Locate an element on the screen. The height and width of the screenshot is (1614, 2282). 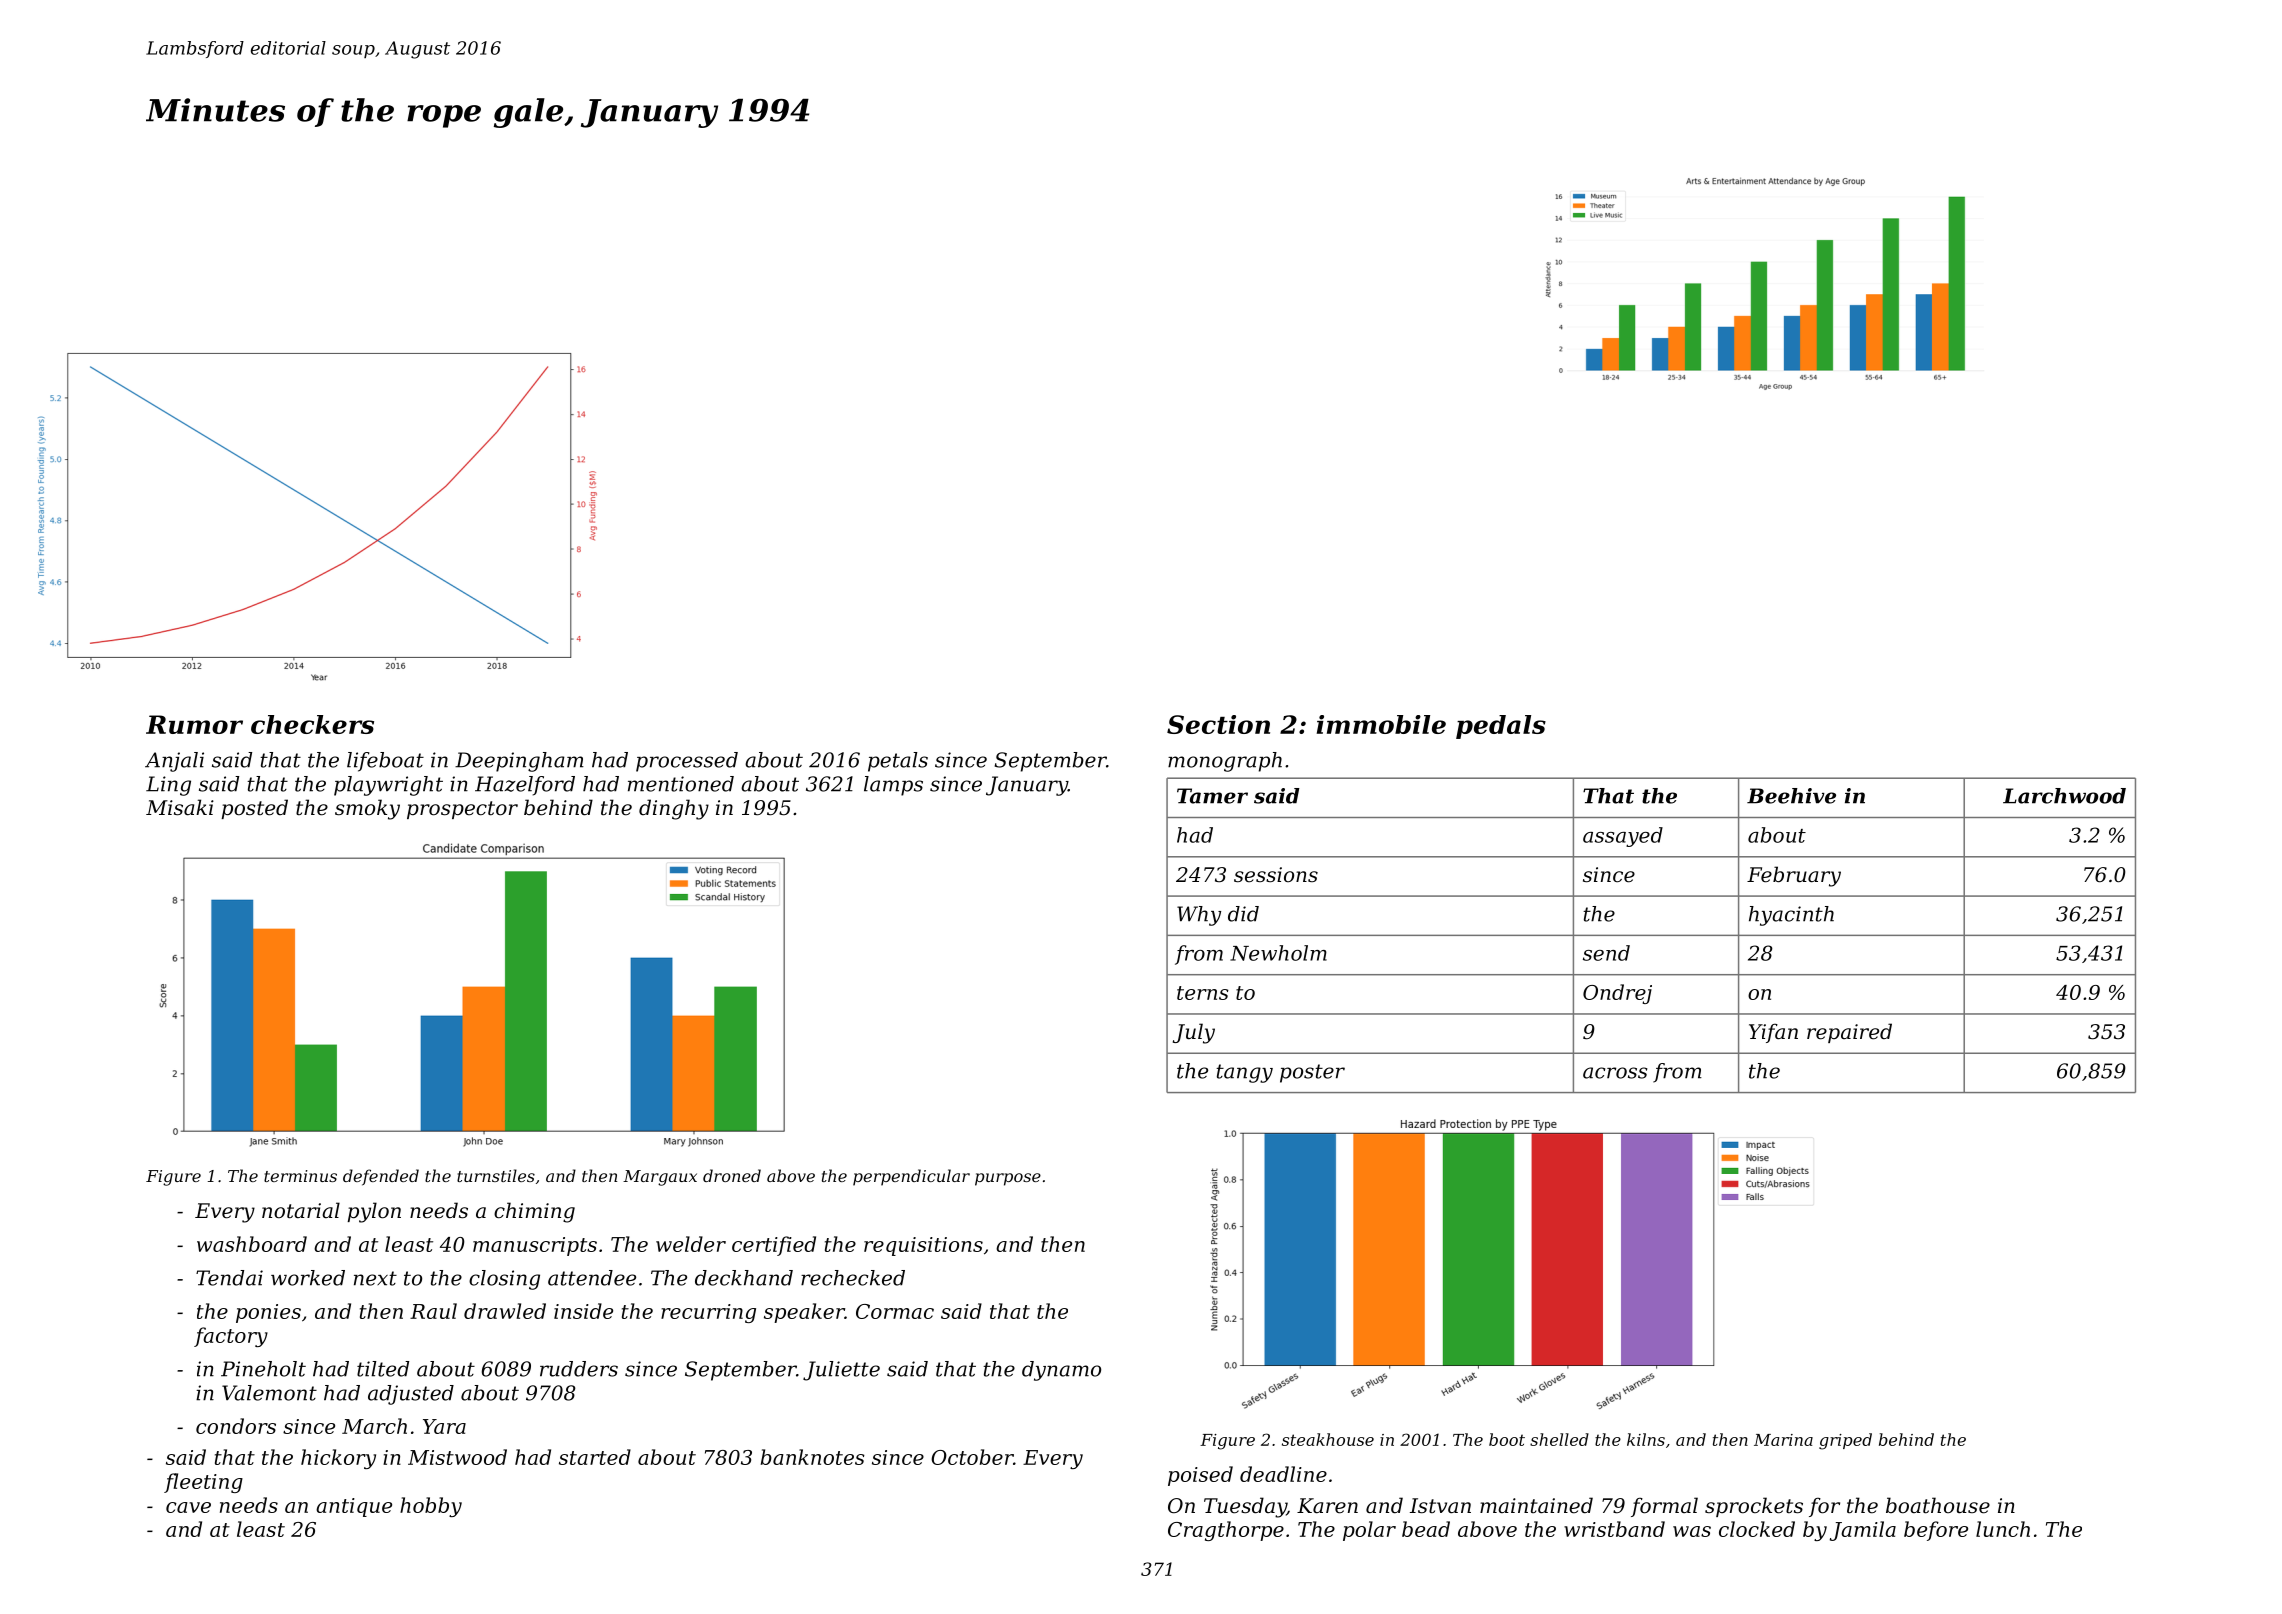
tangy is located at coordinates (1244, 1073).
